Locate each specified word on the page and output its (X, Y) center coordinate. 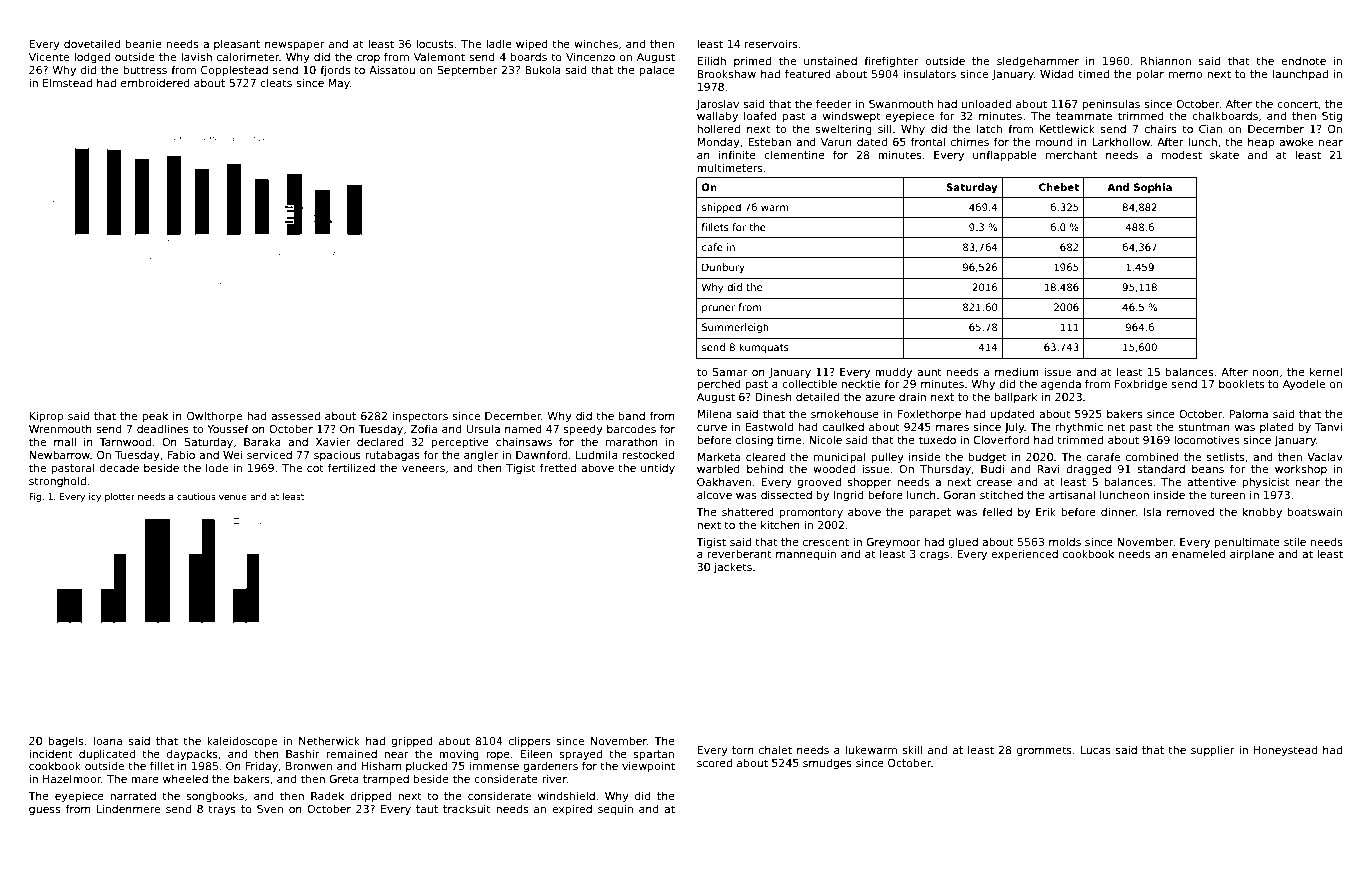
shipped (721, 208)
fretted (558, 467)
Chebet (1059, 187)
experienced (1024, 554)
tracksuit (467, 808)
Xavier (333, 441)
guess (44, 811)
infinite (737, 154)
